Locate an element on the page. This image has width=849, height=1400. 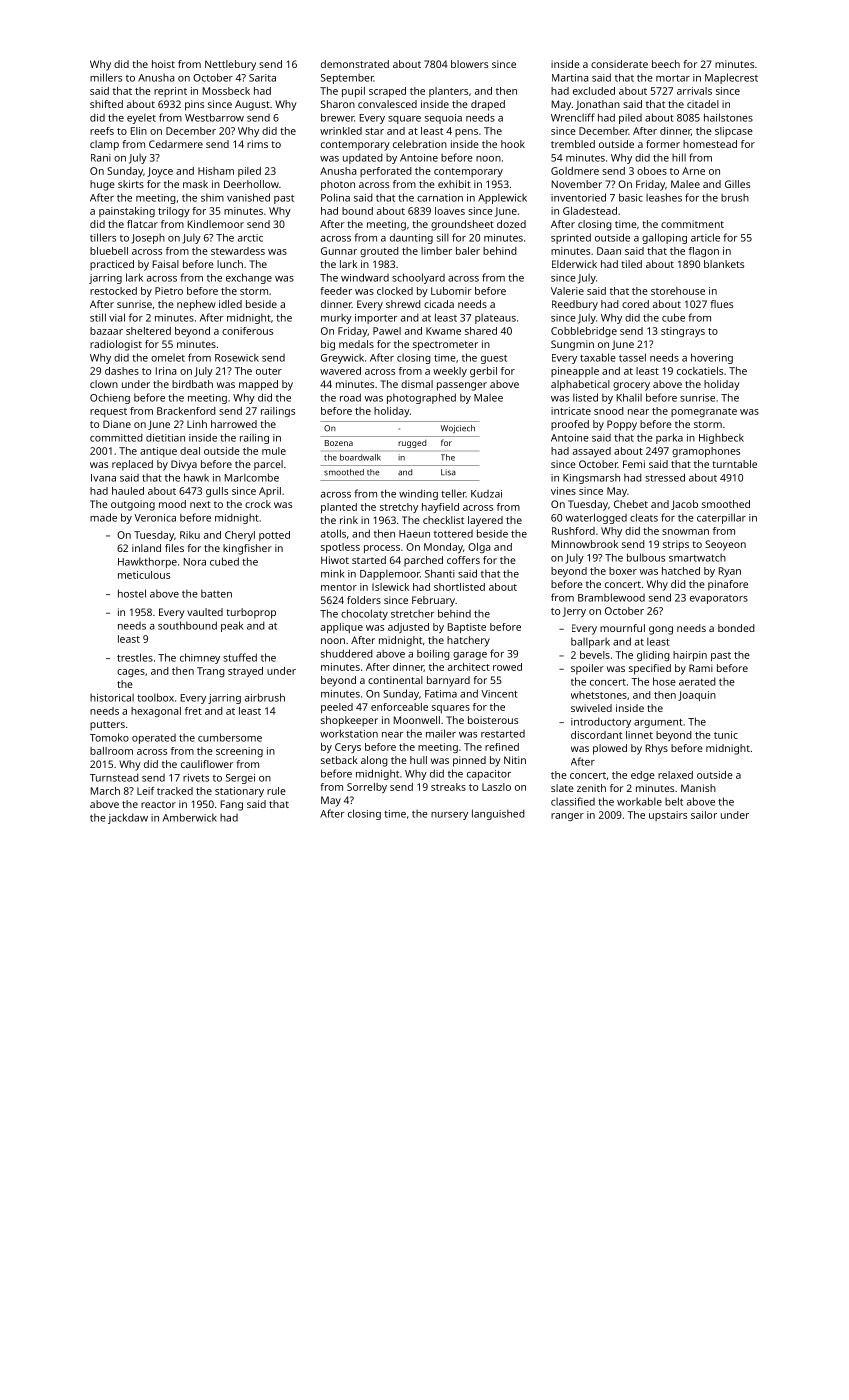
beech is located at coordinates (666, 64).
